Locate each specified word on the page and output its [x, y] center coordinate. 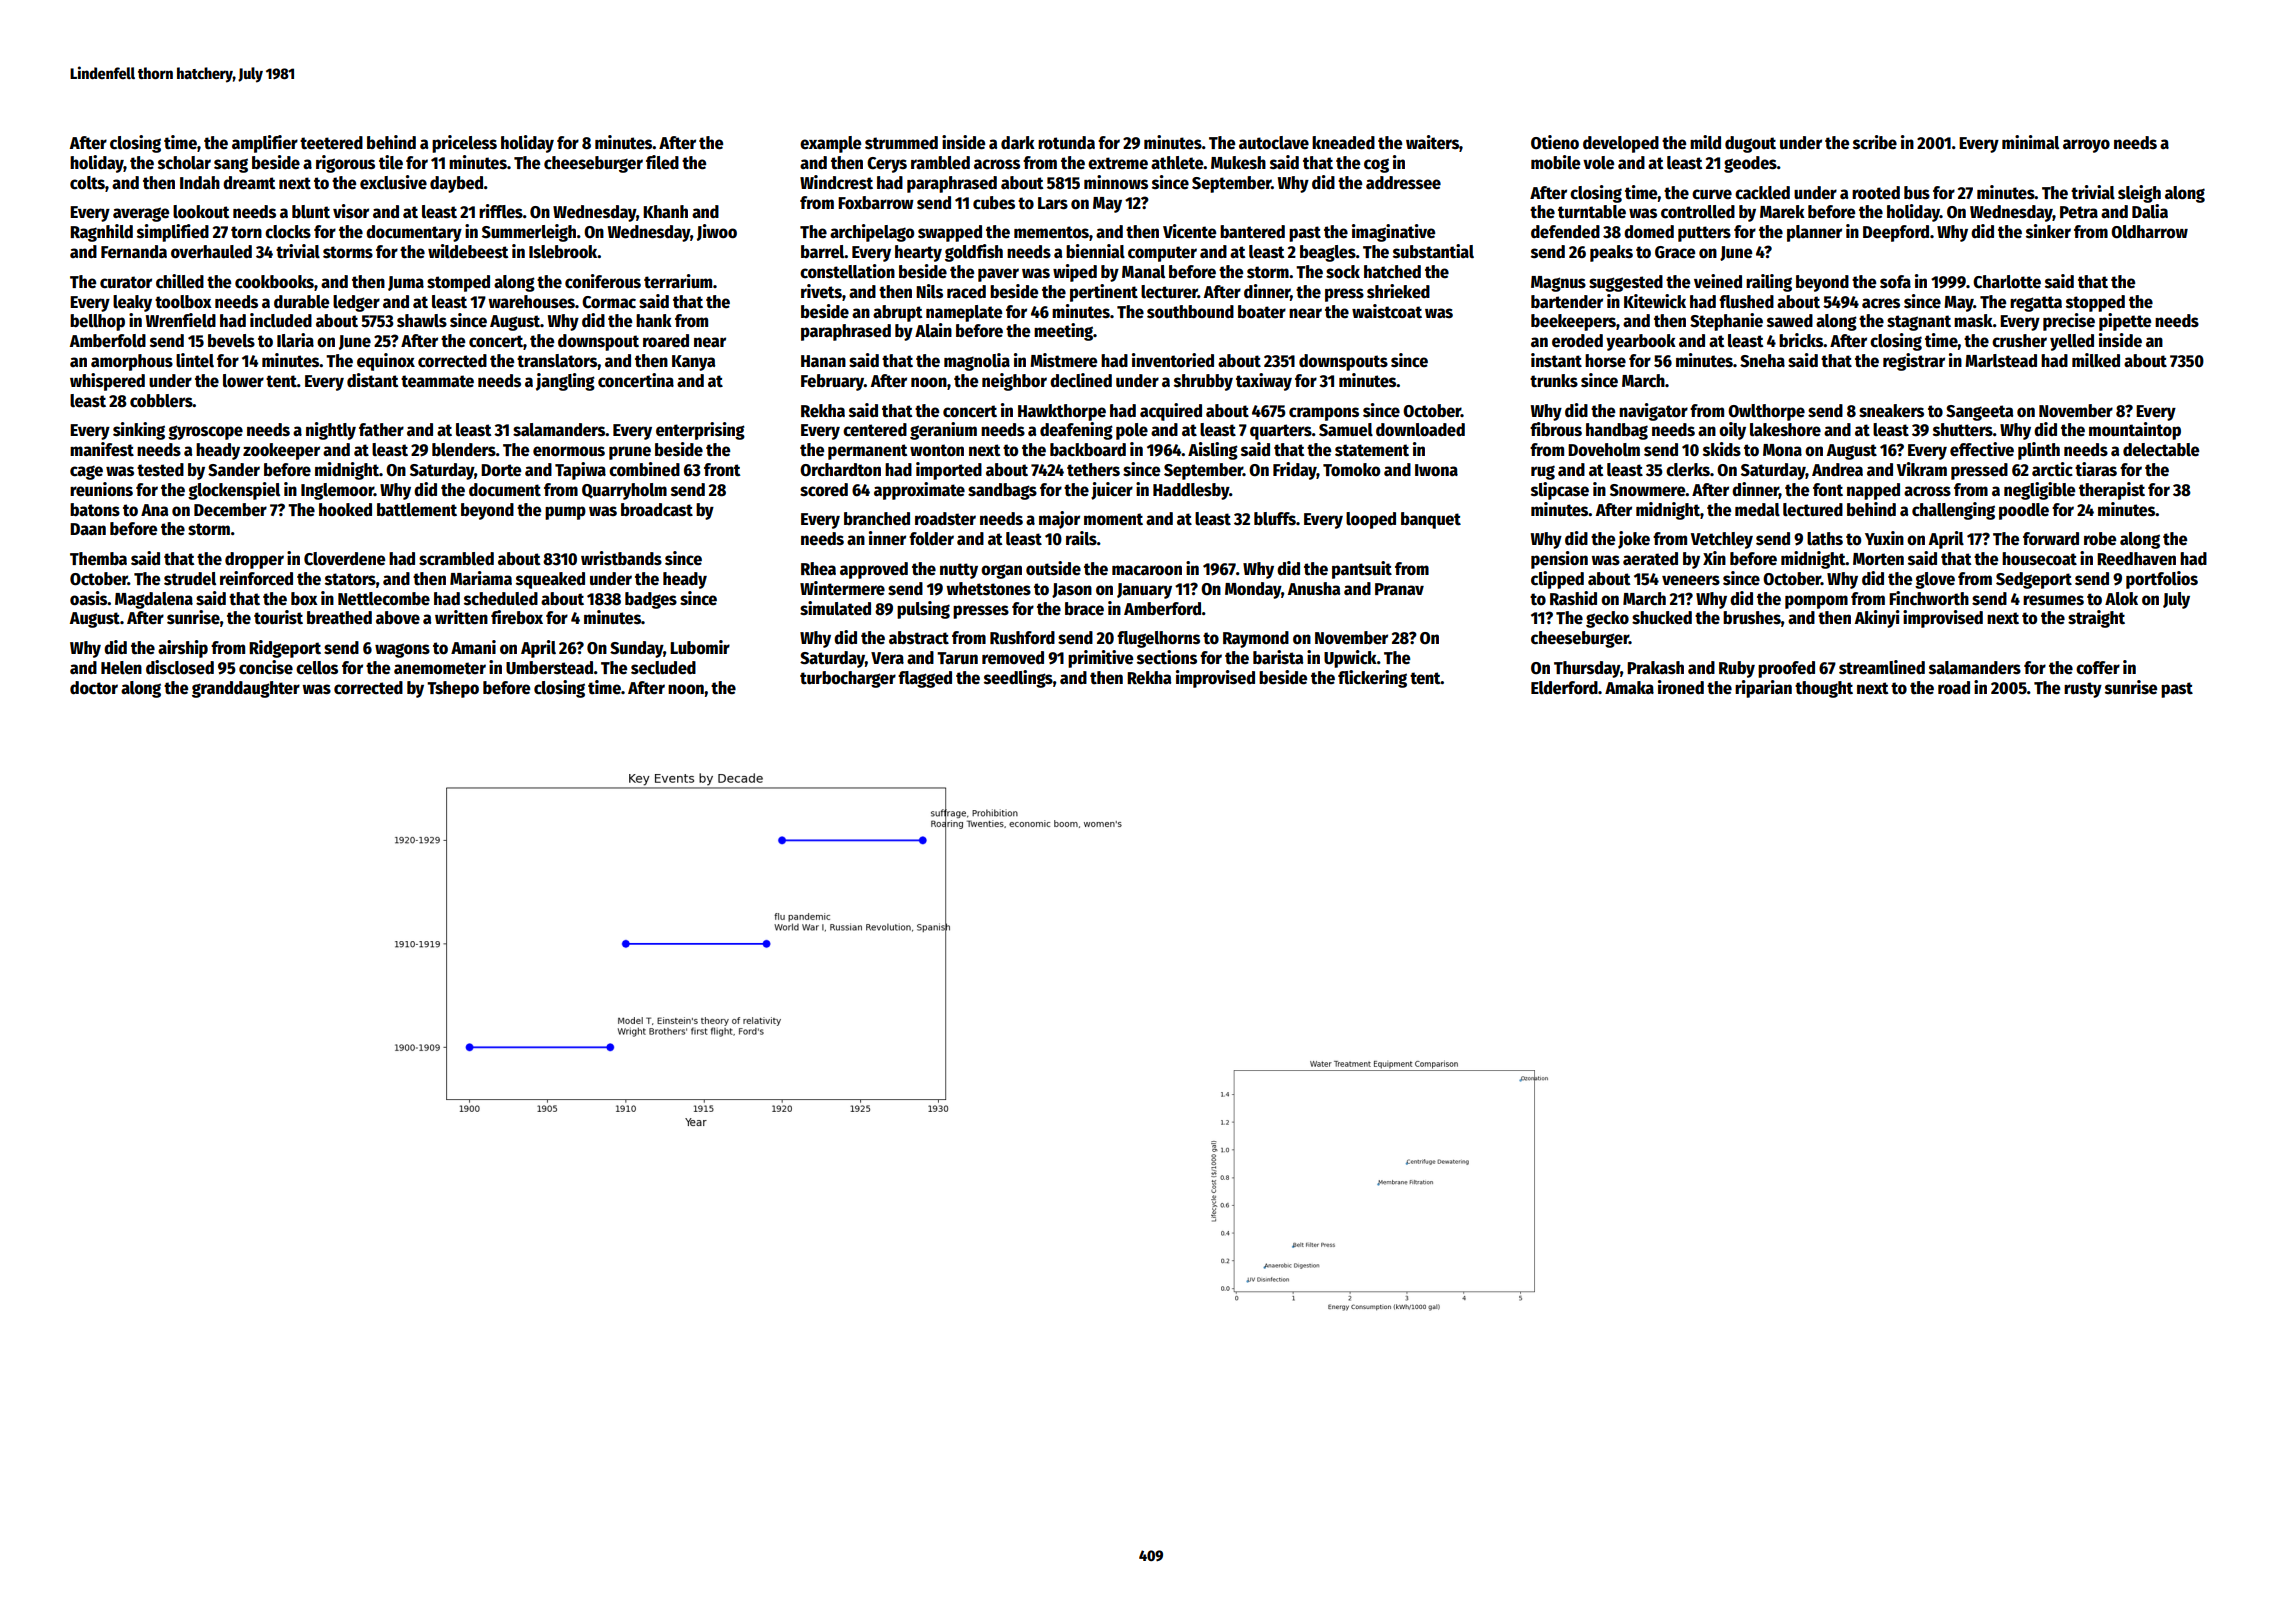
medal [1757, 510]
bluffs [1275, 519]
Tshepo [453, 689]
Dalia [2150, 211]
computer [1162, 254]
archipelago [872, 233]
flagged [925, 679]
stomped [458, 283]
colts [87, 183]
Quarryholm [624, 491]
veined [1718, 281]
